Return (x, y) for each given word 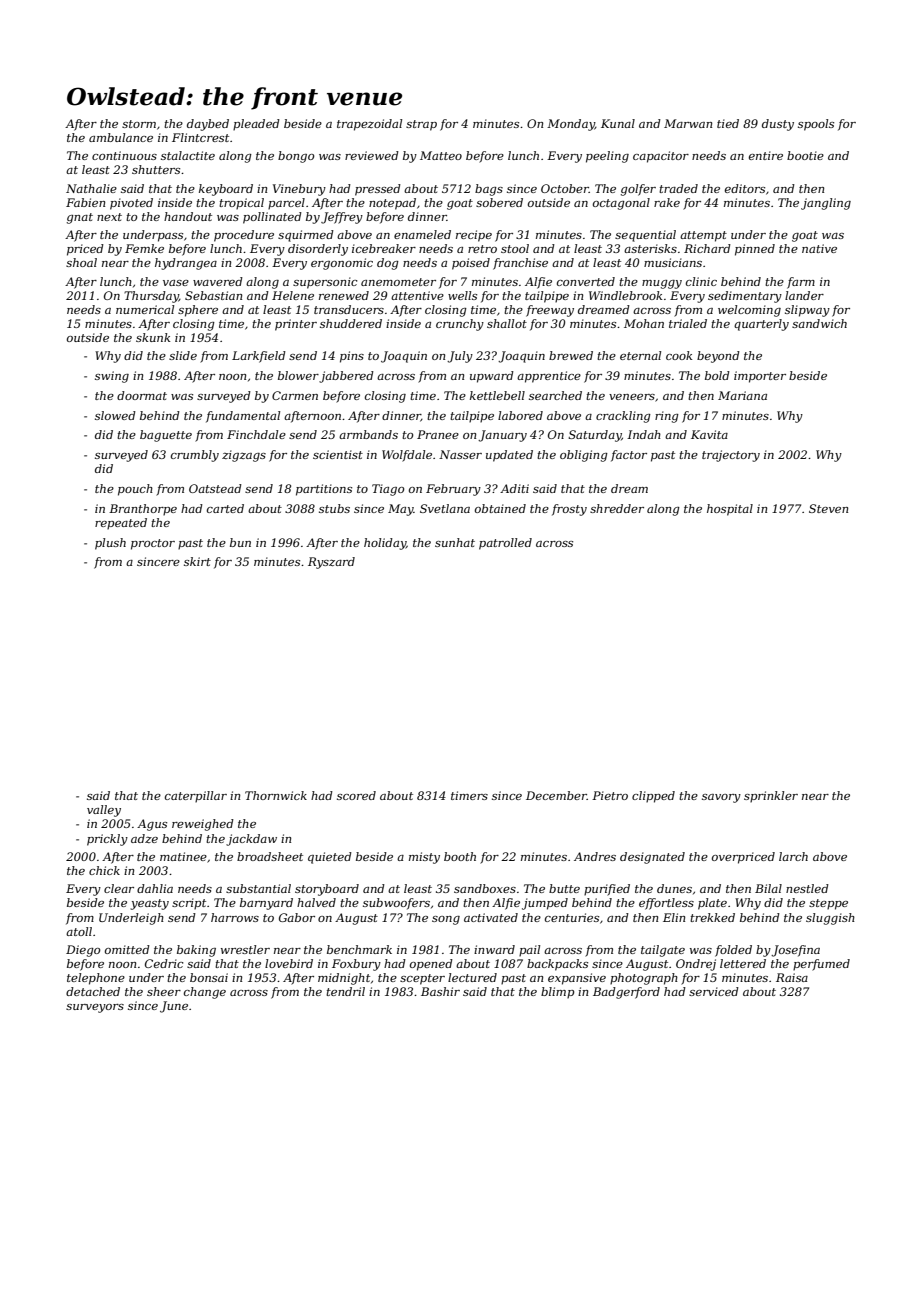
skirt (197, 561)
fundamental (243, 417)
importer (760, 377)
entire (766, 155)
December (556, 795)
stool (515, 248)
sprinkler (771, 797)
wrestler (245, 949)
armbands (368, 434)
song (446, 920)
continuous (124, 155)
